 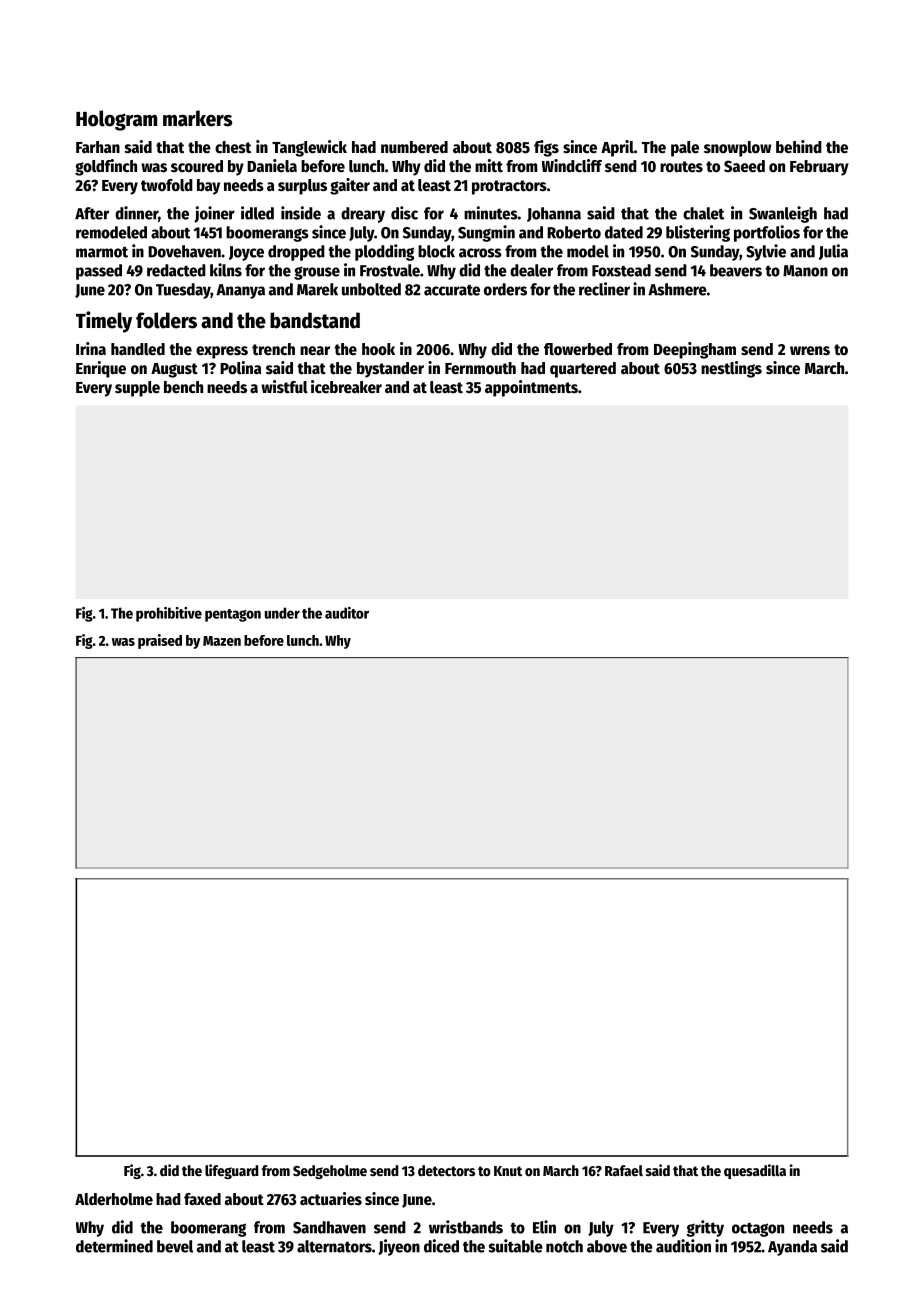 What do you see at coordinates (489, 165) in the screenshot?
I see `mitt` at bounding box center [489, 165].
